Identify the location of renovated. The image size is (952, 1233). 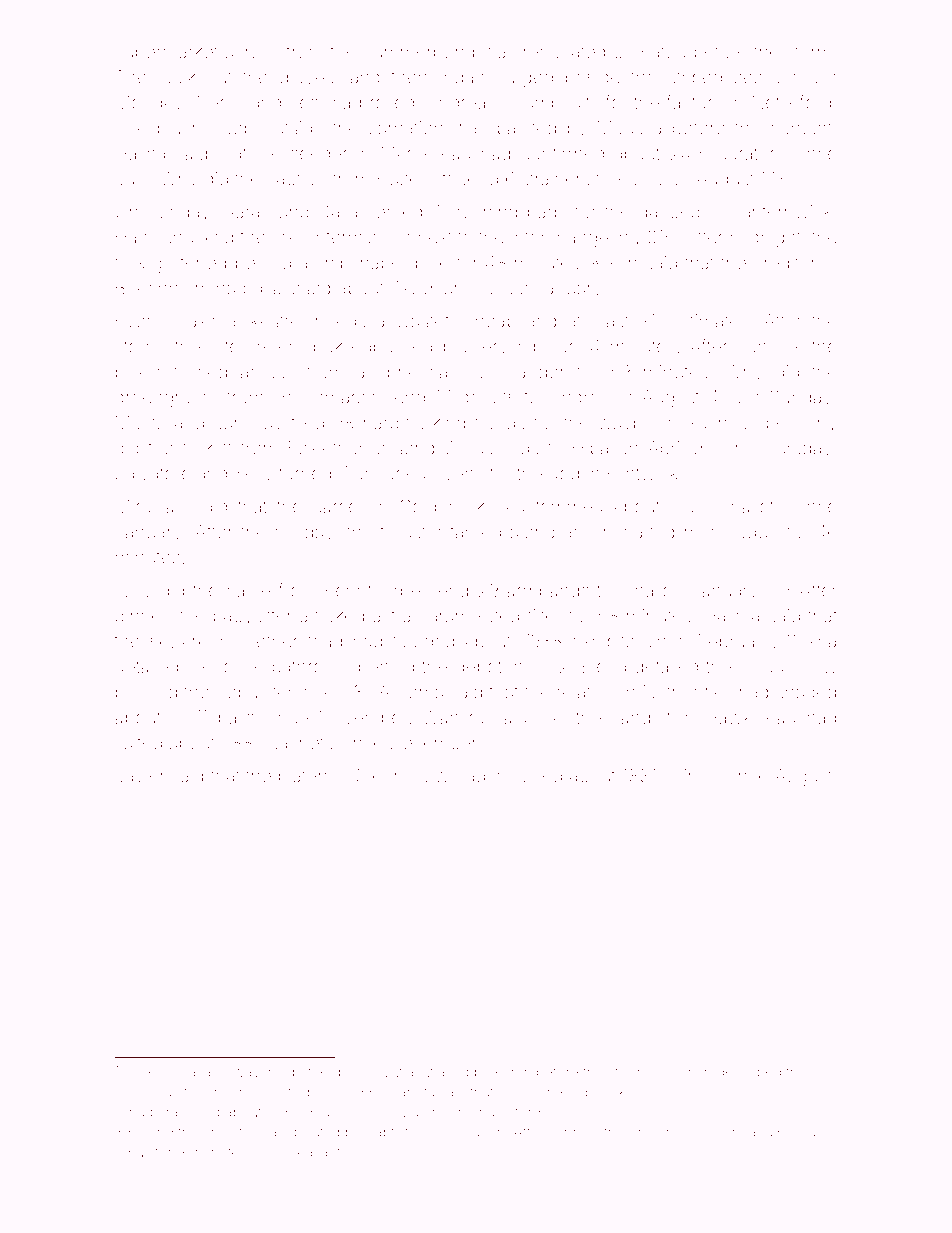
(564, 52).
